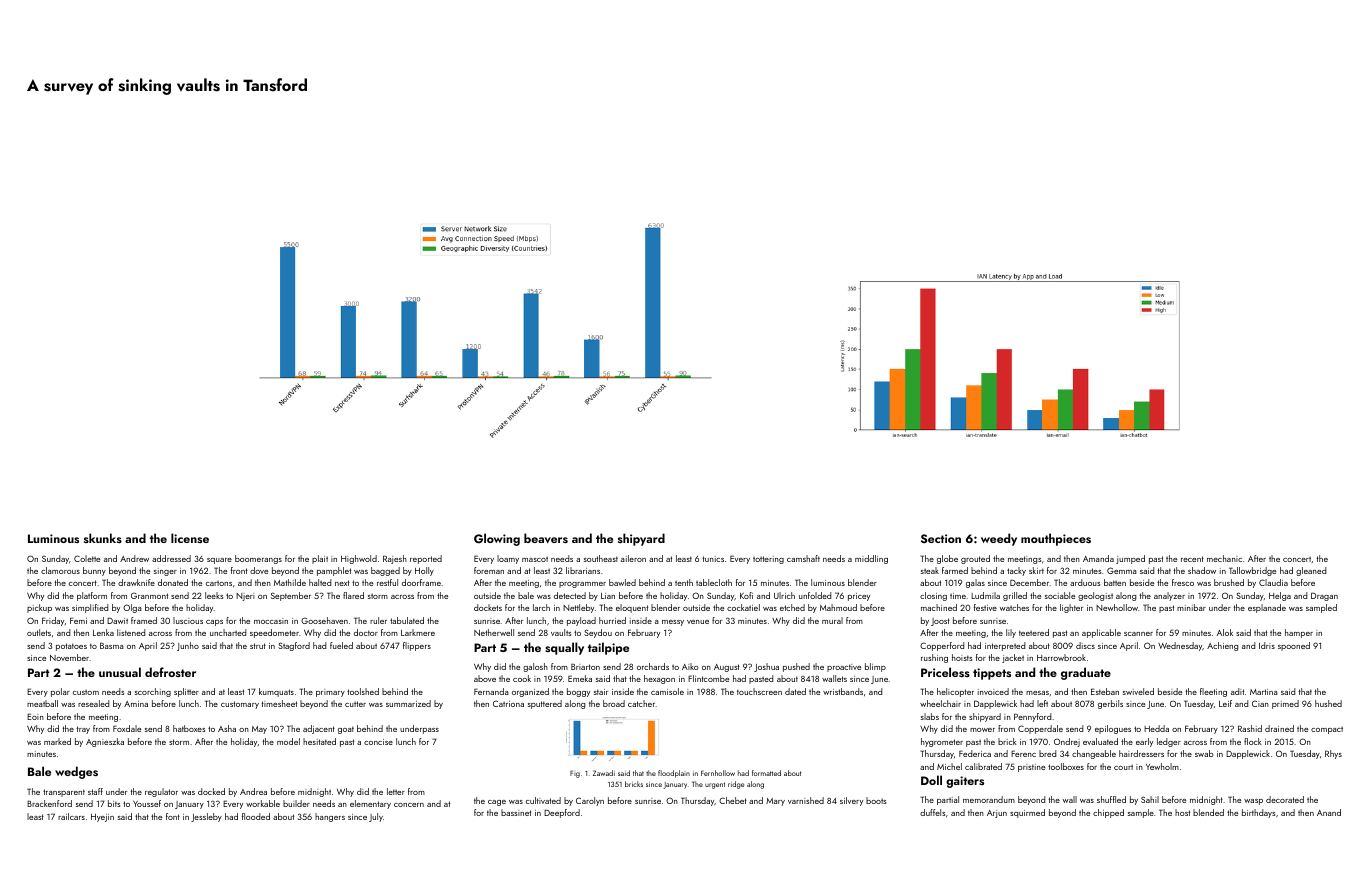 The width and height of the image is (1372, 887). I want to click on beavers, so click(546, 538).
